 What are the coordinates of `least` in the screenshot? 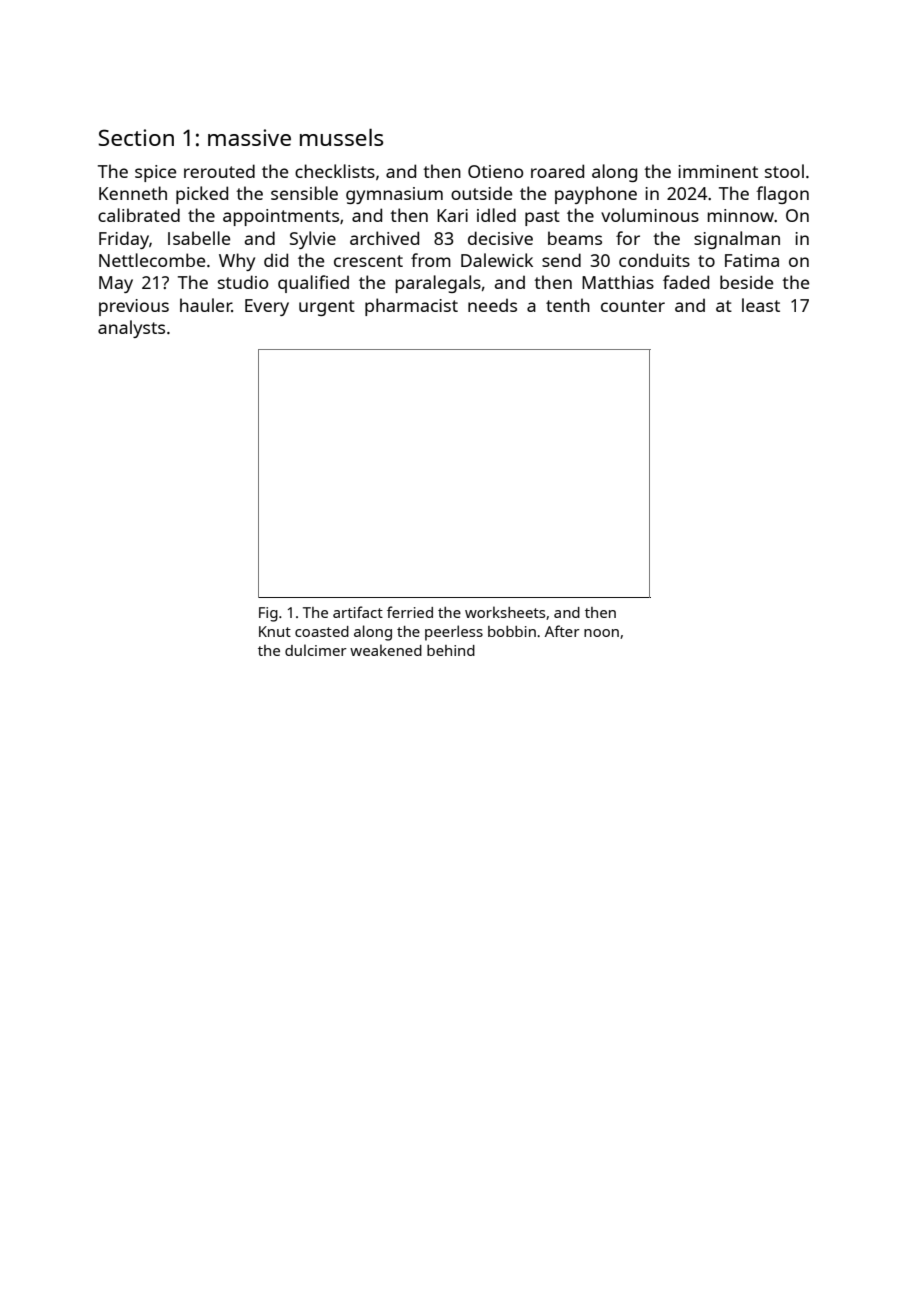 It's located at (761, 305).
